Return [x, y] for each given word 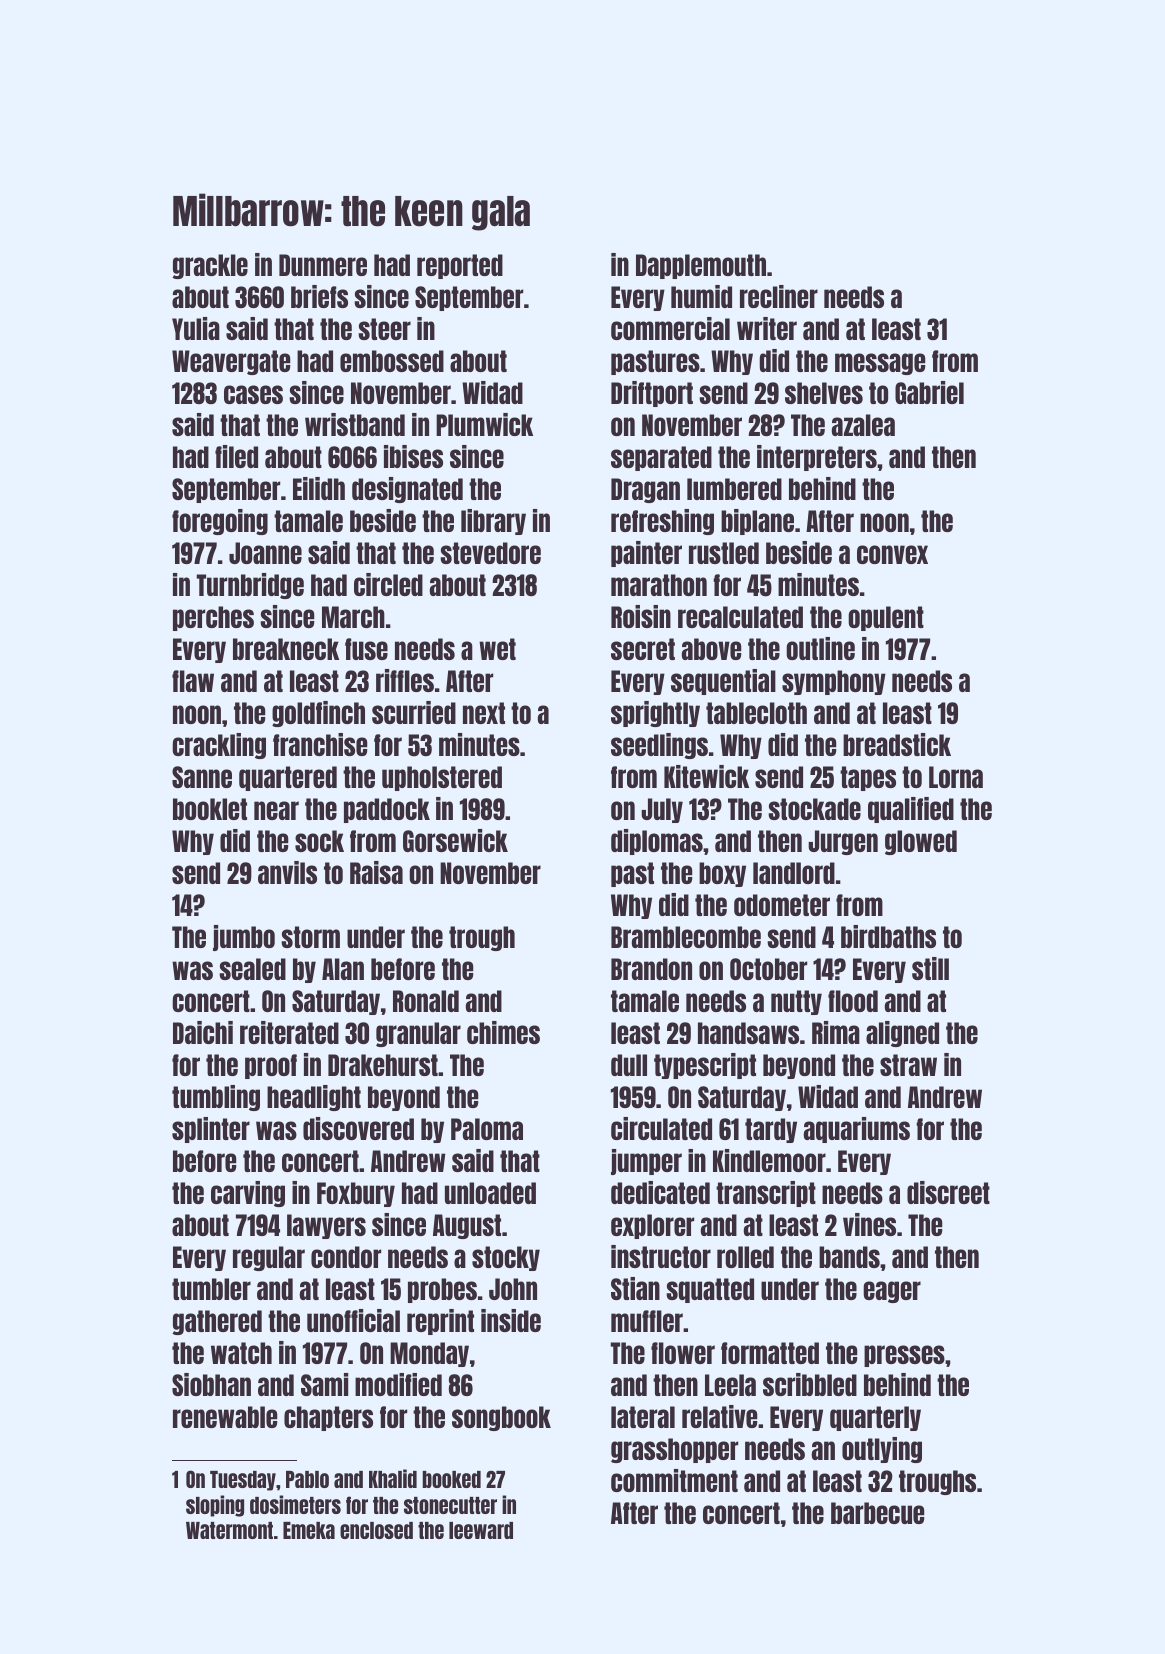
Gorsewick [455, 840]
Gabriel [929, 392]
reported [460, 266]
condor [346, 1257]
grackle [210, 266]
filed [236, 456]
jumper [646, 1162]
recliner [779, 296]
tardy [771, 1130]
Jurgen [843, 842]
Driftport [652, 394]
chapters [328, 1418]
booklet [210, 809]
